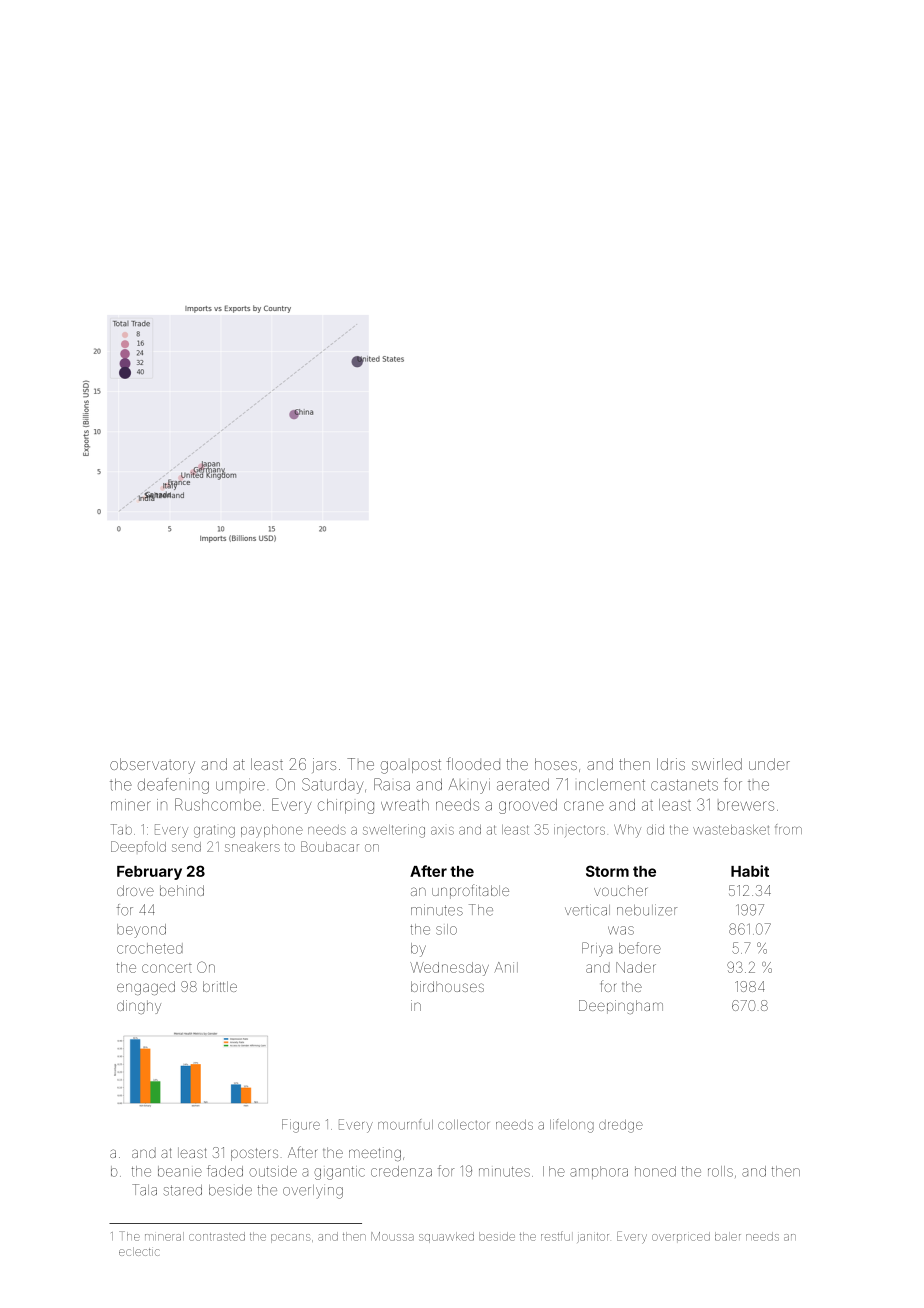 The height and width of the screenshot is (1308, 924). Describe the element at coordinates (607, 871) in the screenshot. I see `Storm` at that location.
